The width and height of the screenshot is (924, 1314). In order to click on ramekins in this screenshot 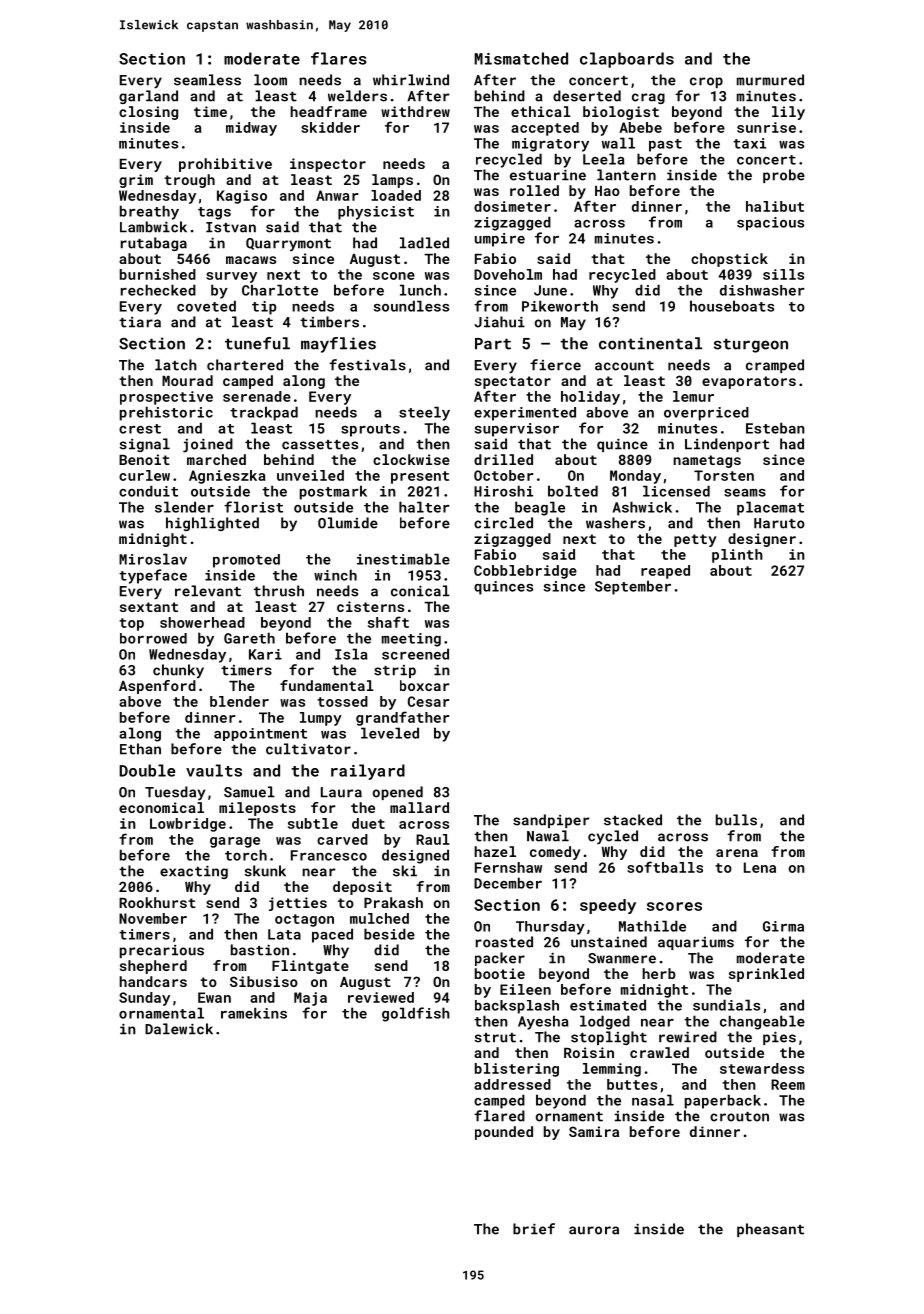, I will do `click(254, 1013)`.
